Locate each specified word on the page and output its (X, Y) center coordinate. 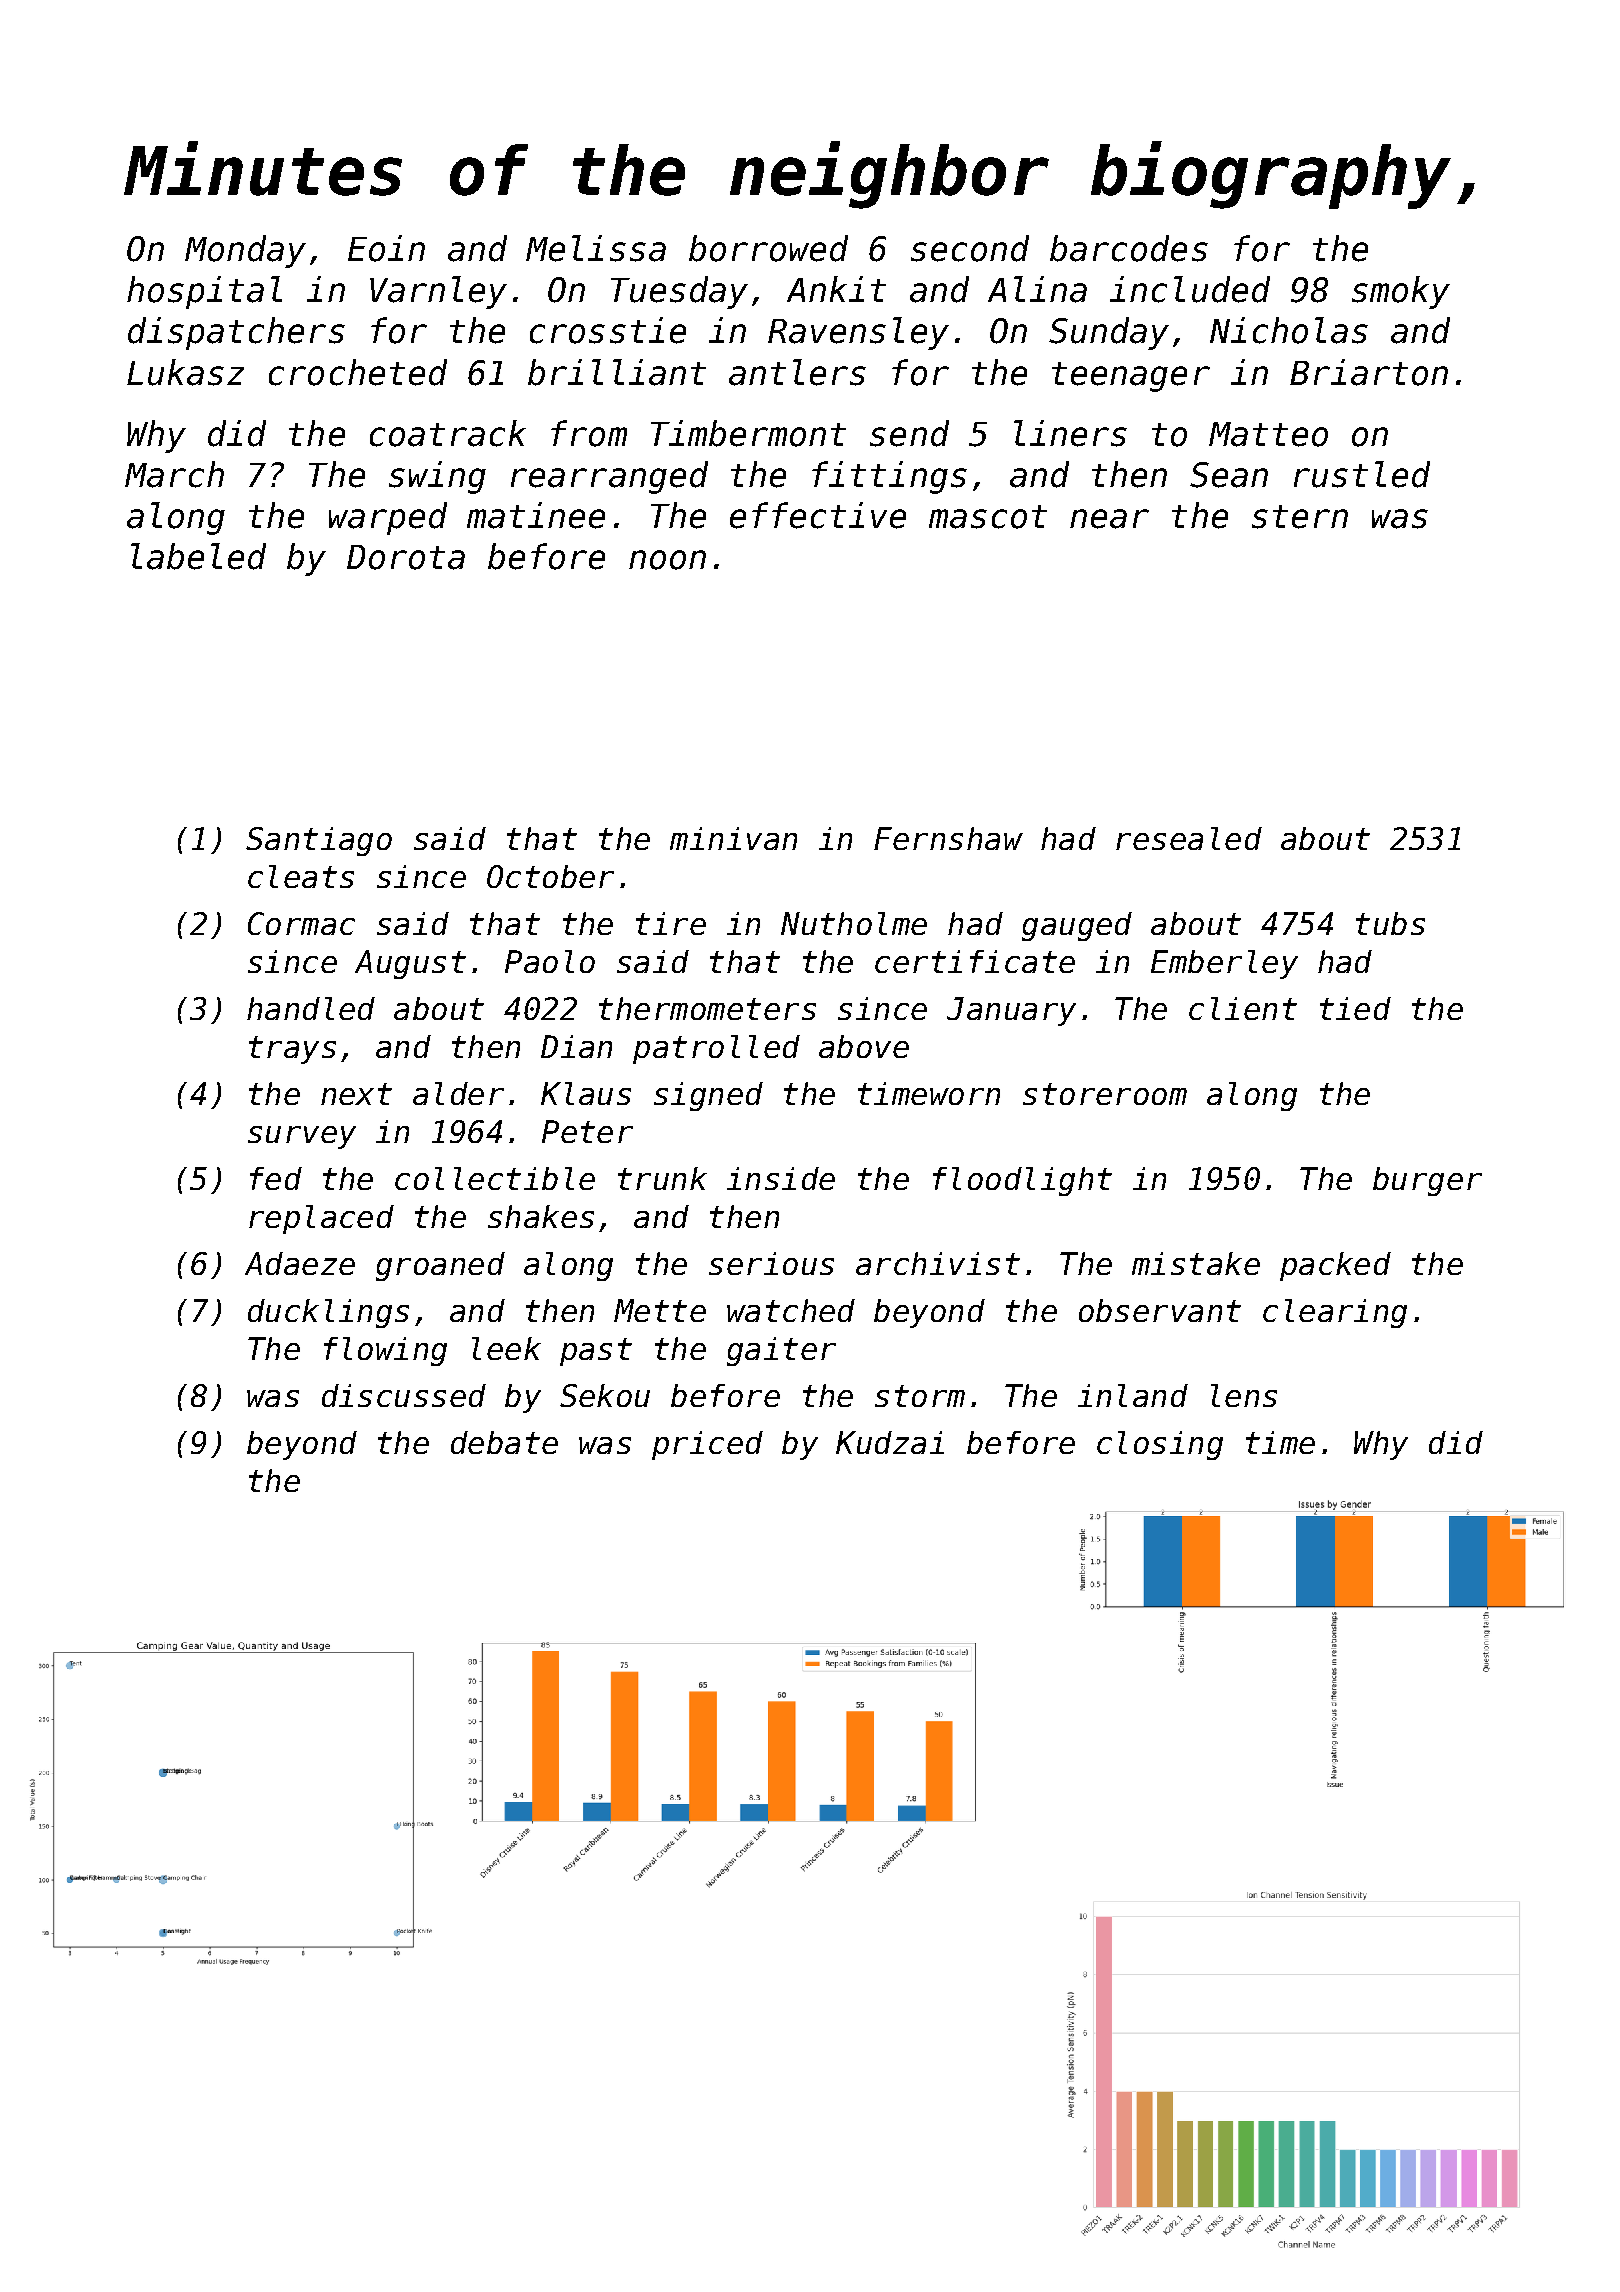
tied (1355, 1008)
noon (667, 560)
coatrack (448, 433)
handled (311, 1008)
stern (1300, 517)
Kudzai (890, 1442)
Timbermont (748, 433)
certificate (975, 961)
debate (504, 1442)
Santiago (319, 841)
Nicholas (1289, 330)
